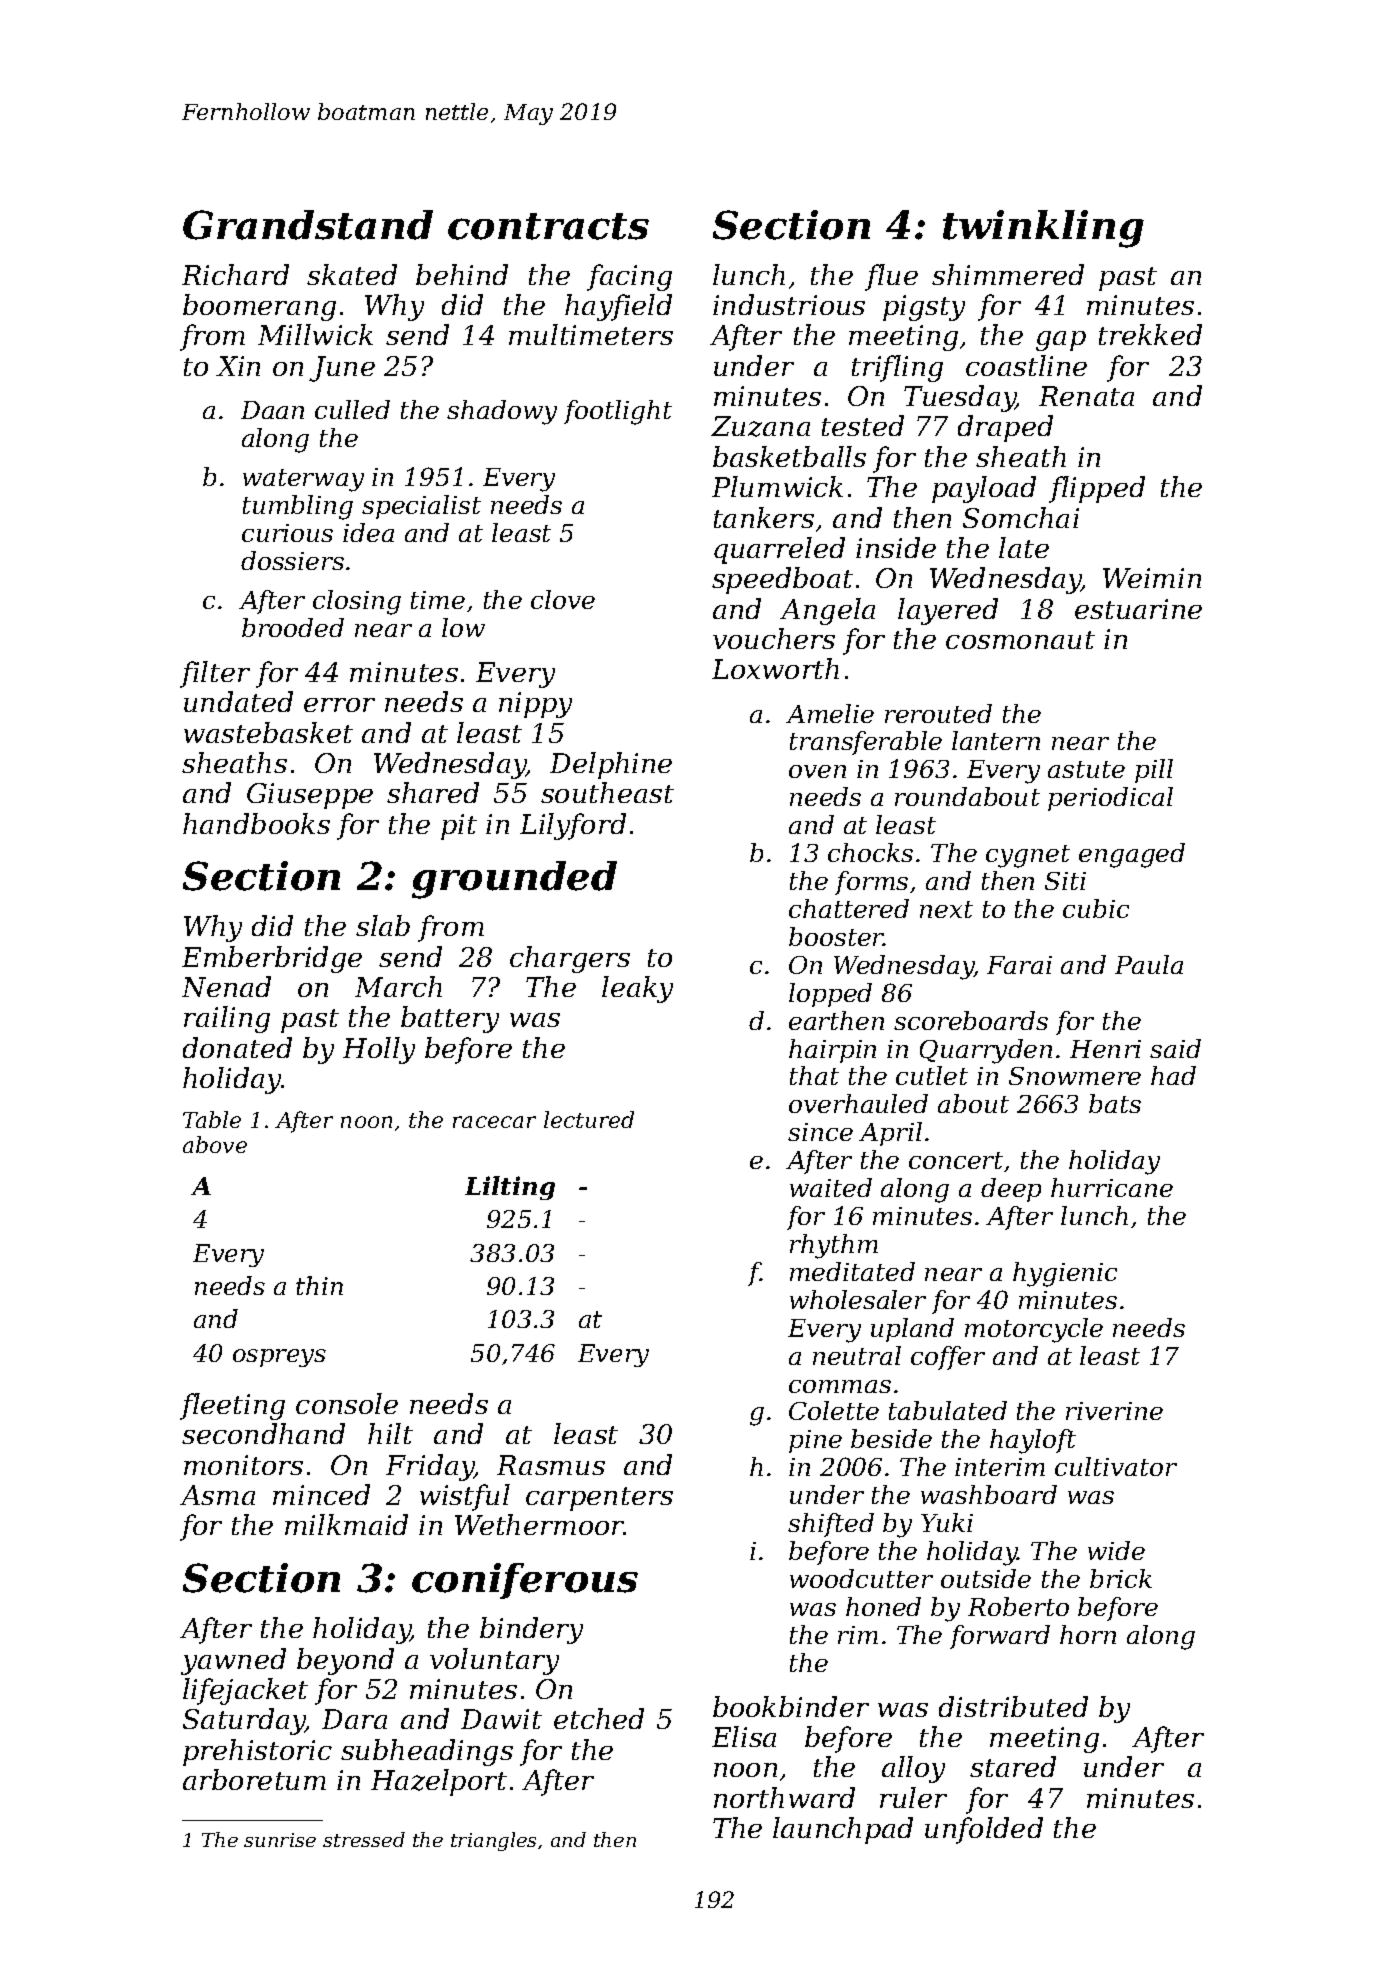  What do you see at coordinates (599, 1718) in the screenshot?
I see `etched` at bounding box center [599, 1718].
